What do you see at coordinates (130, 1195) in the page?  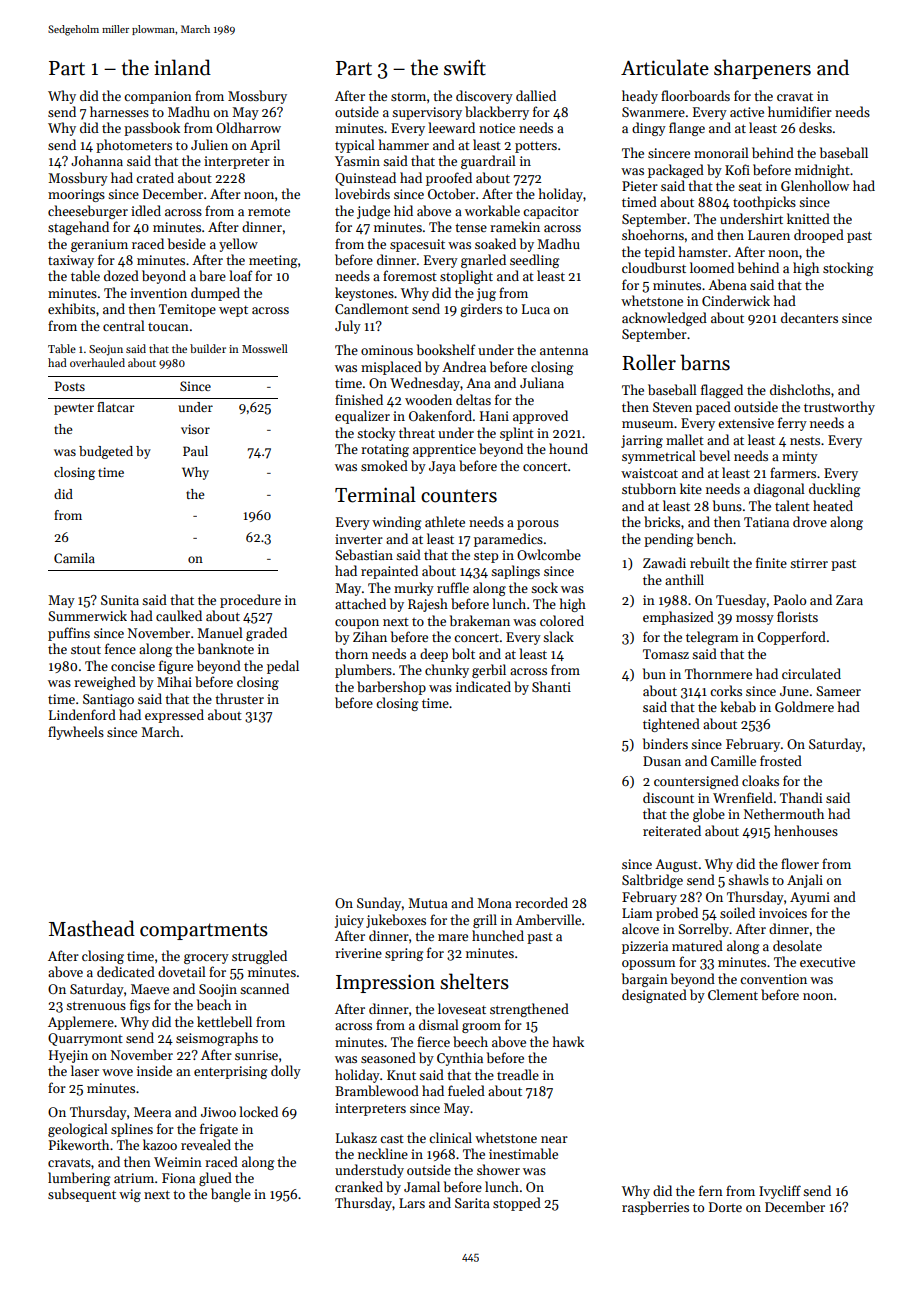 I see `wig` at bounding box center [130, 1195].
